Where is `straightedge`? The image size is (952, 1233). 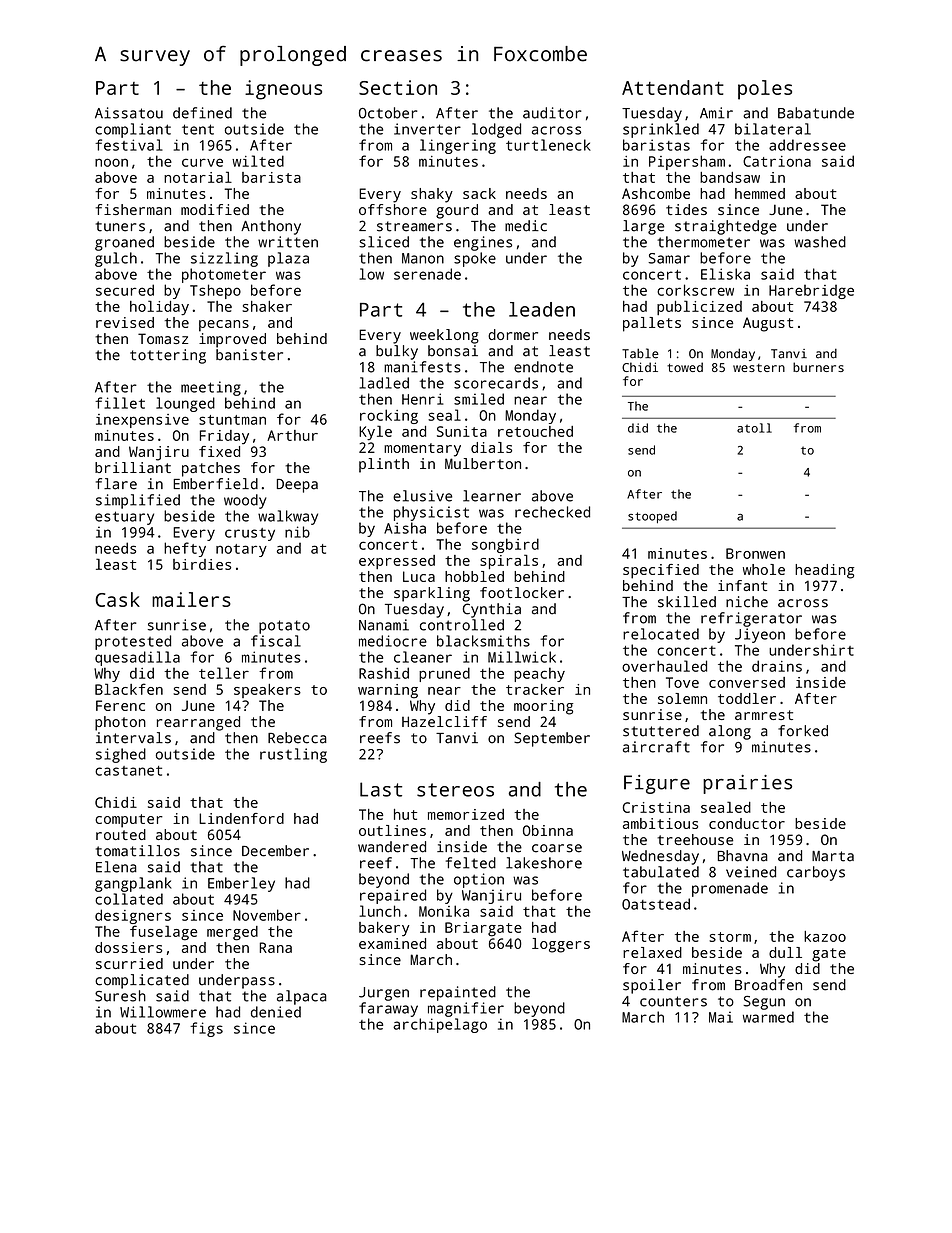 straightedge is located at coordinates (726, 227).
